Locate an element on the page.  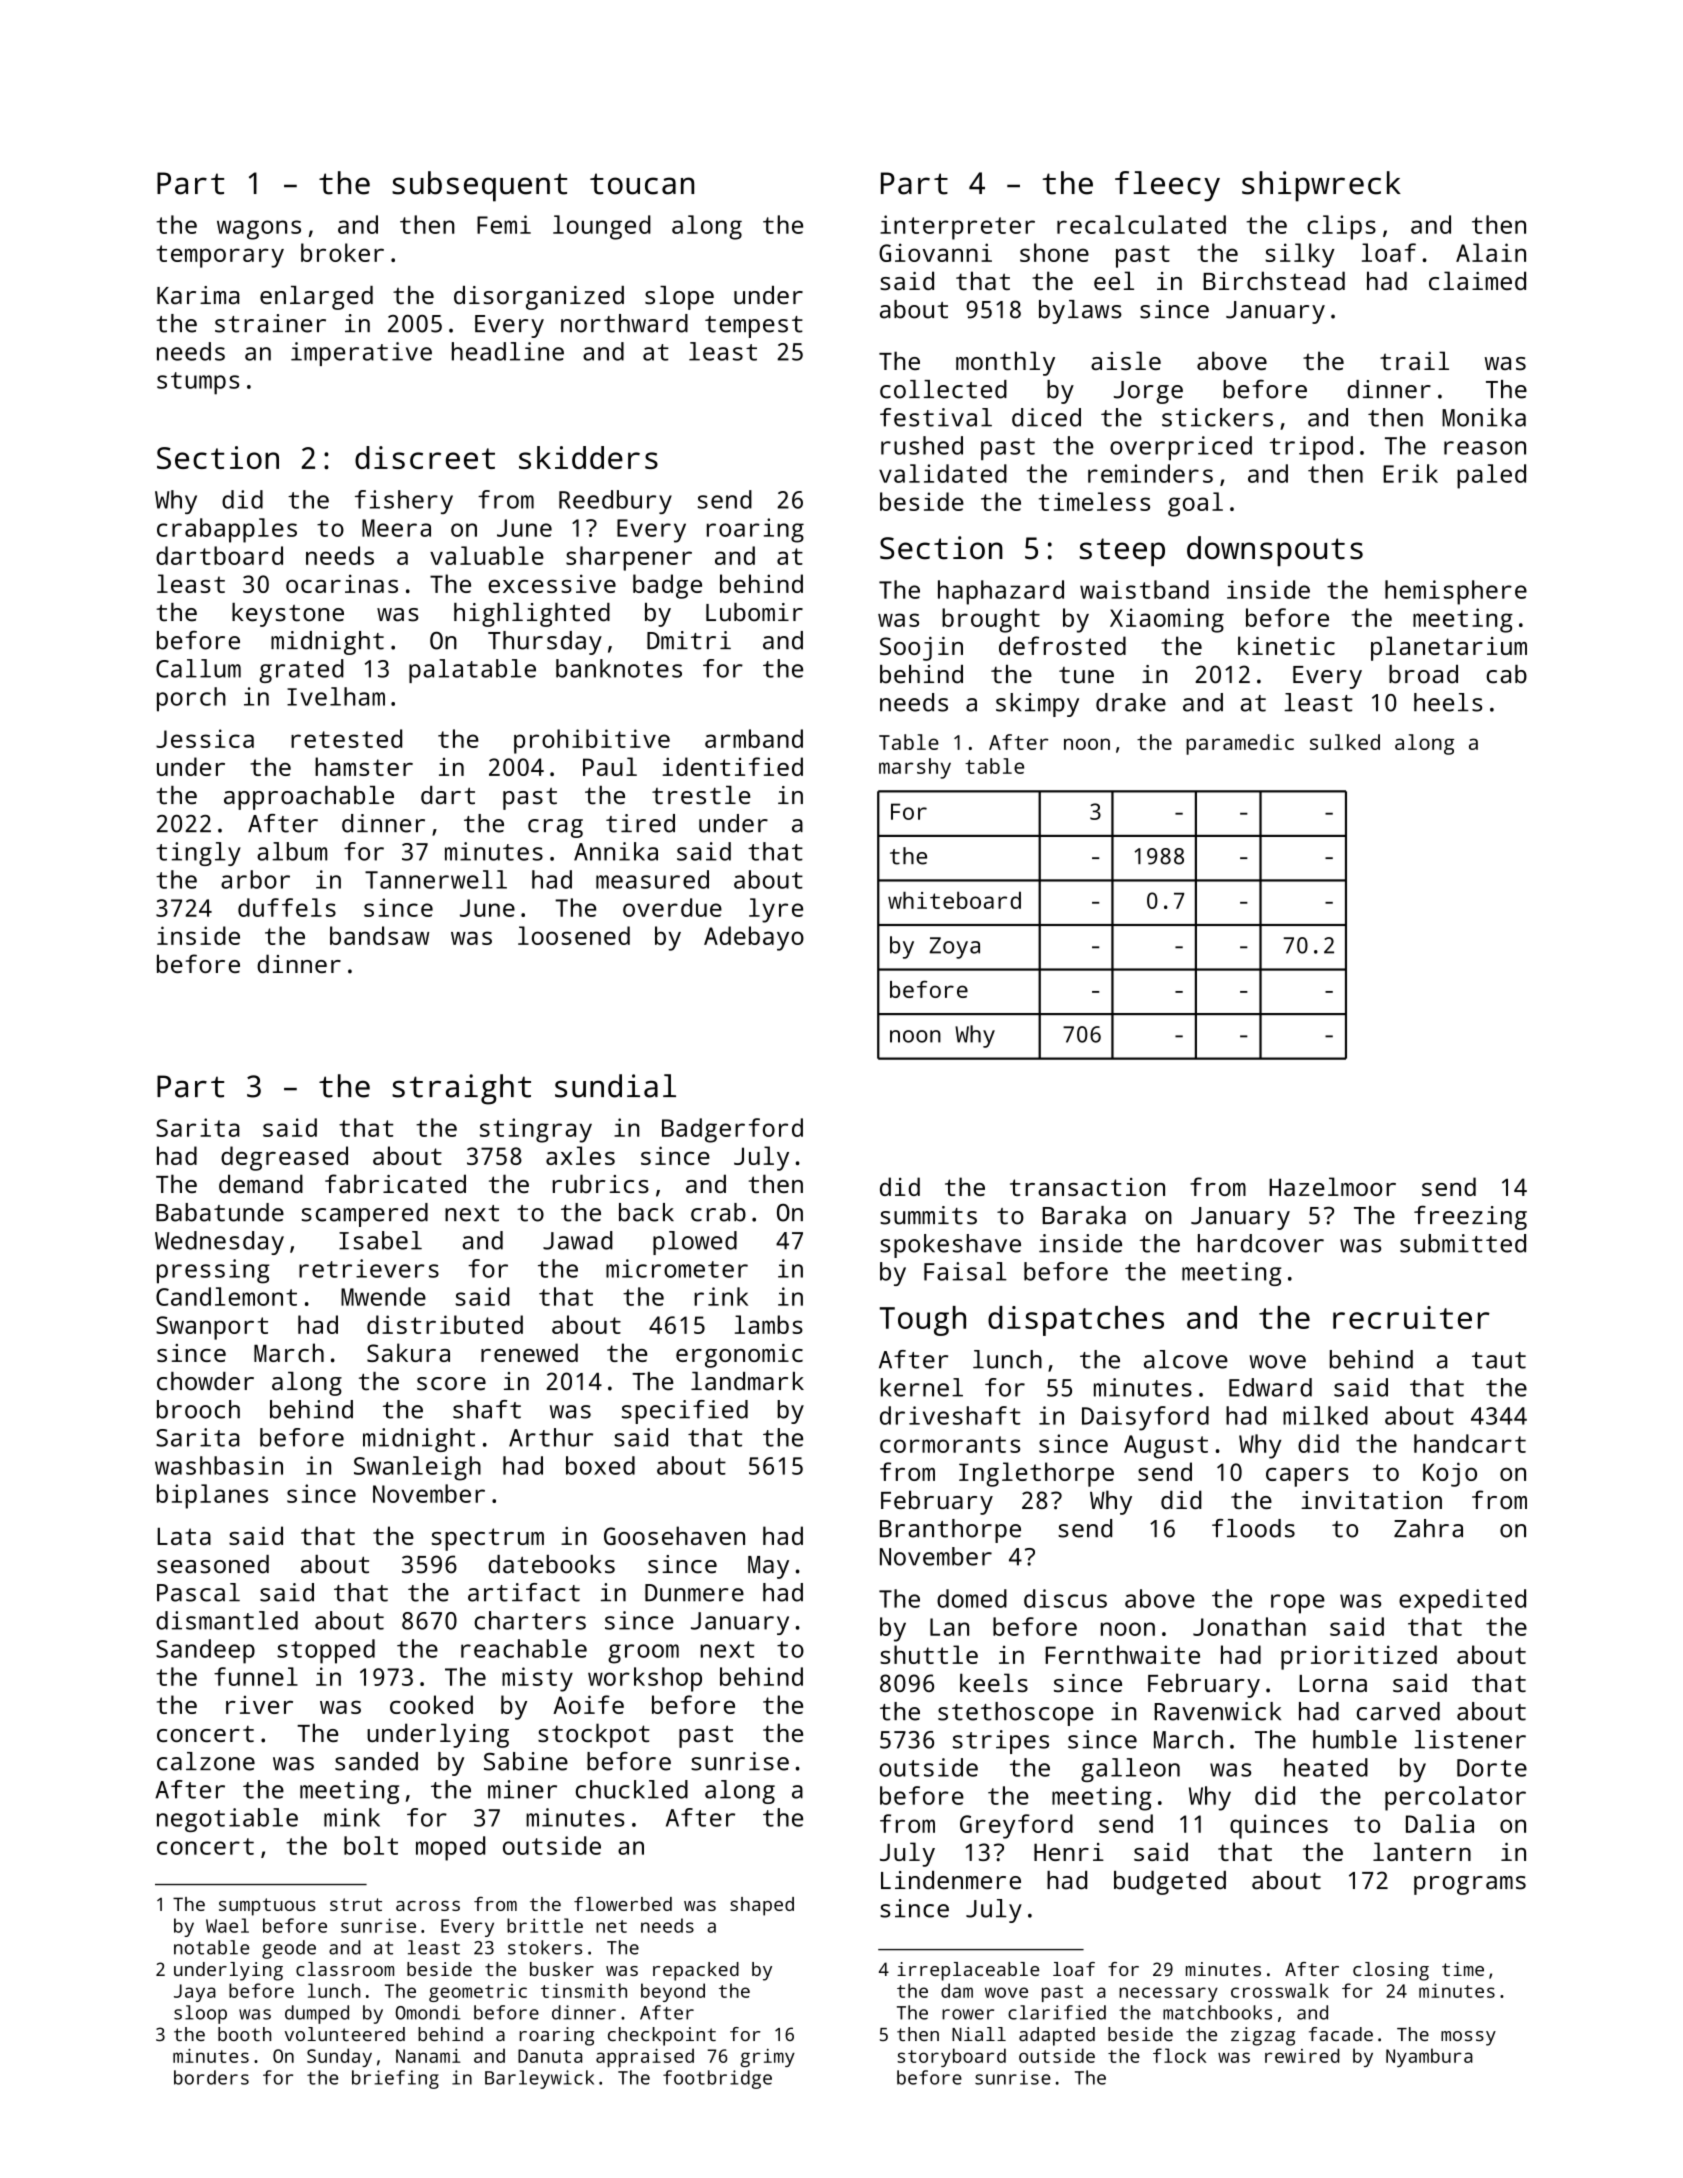
shaped is located at coordinates (762, 1906).
